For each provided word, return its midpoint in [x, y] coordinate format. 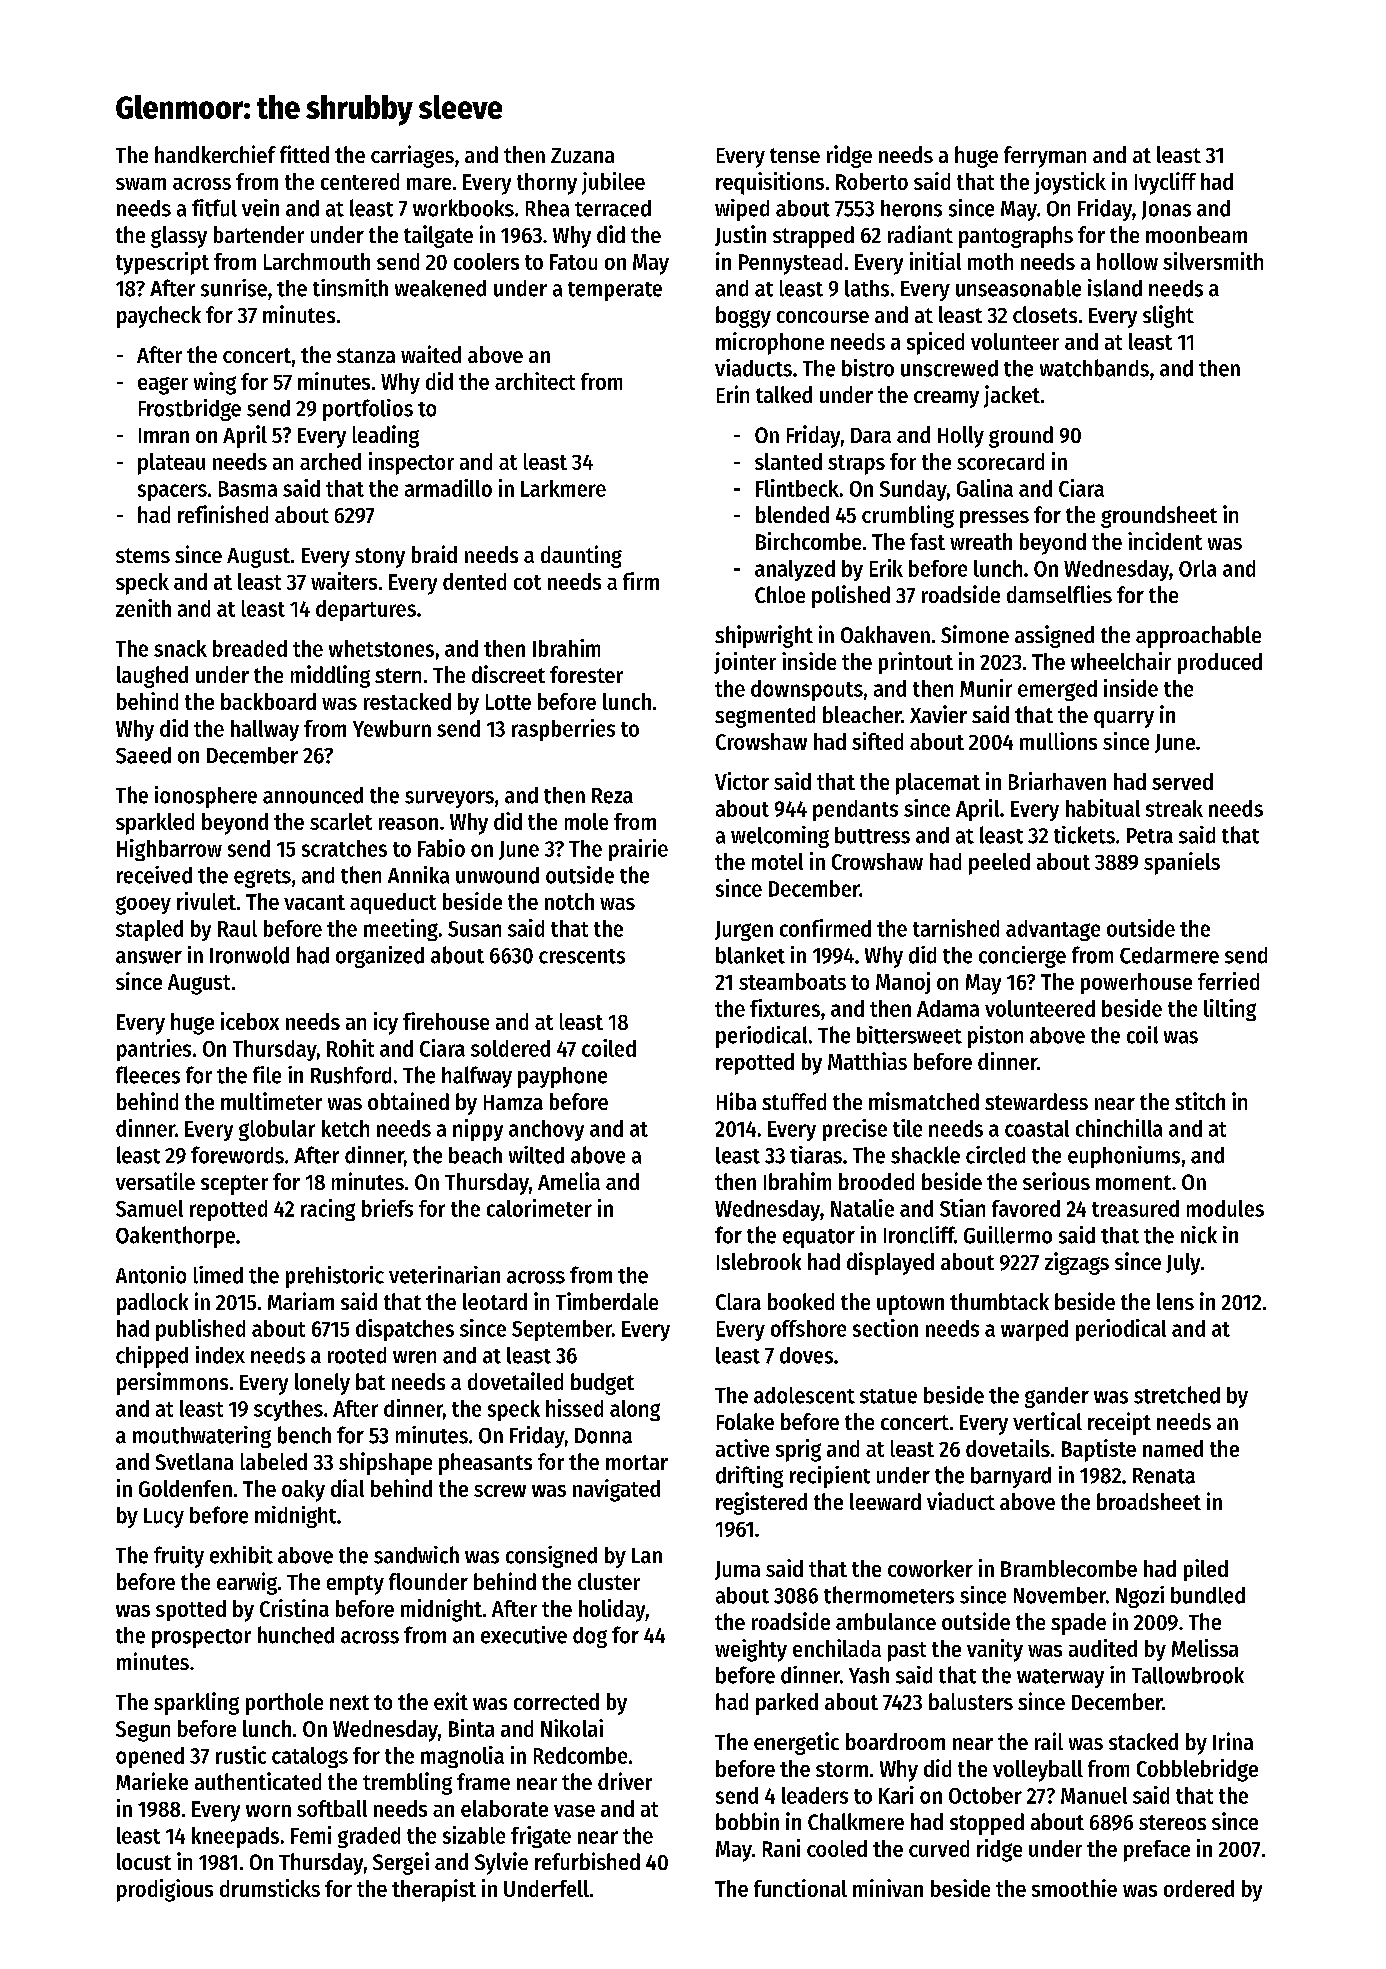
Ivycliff [1165, 183]
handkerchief [215, 154]
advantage [1053, 930]
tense [795, 155]
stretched [1177, 1395]
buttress [872, 835]
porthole [284, 1704]
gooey [143, 905]
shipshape [385, 1463]
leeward [885, 1501]
